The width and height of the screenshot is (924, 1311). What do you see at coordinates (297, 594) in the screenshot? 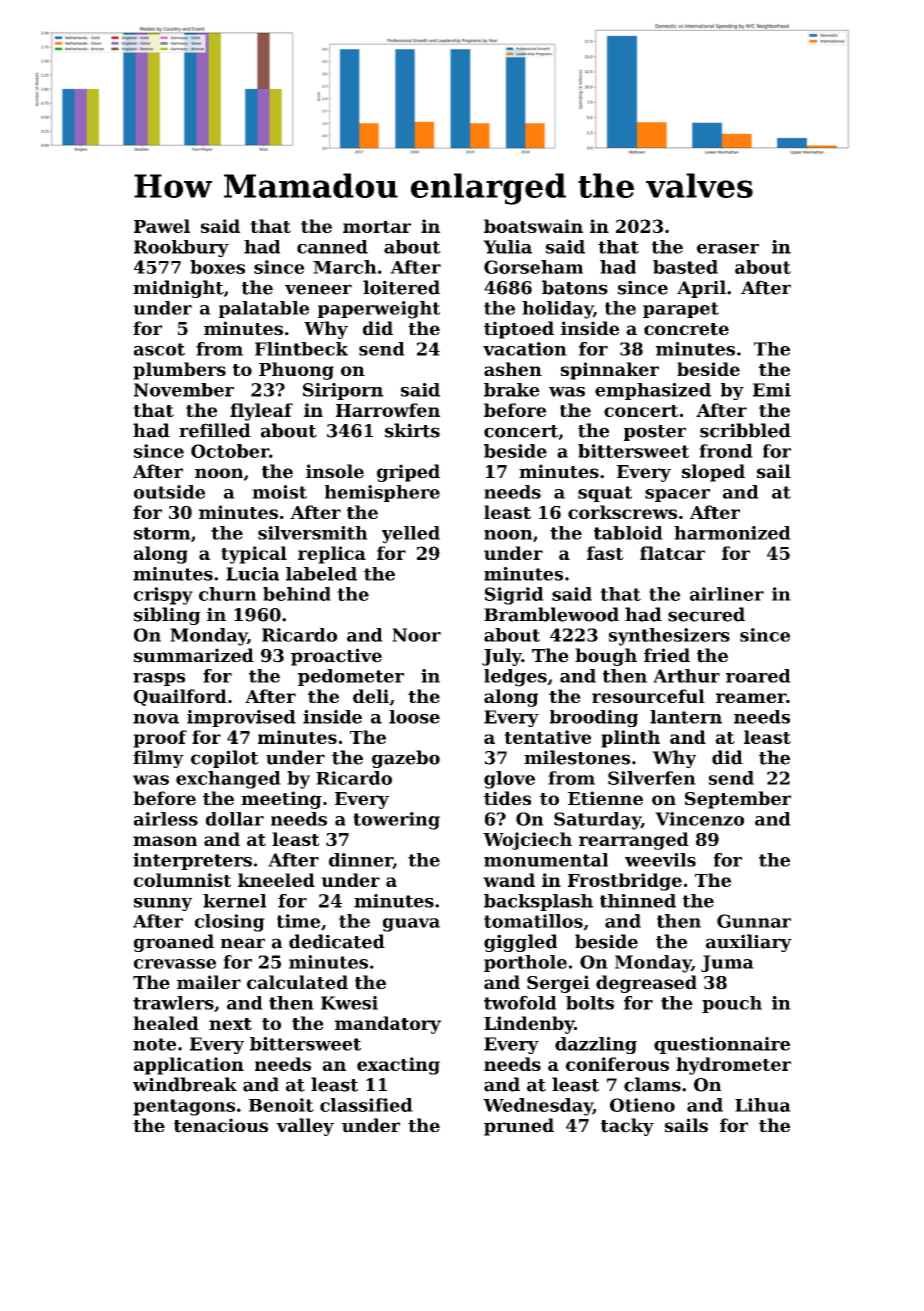
I see `behind` at bounding box center [297, 594].
